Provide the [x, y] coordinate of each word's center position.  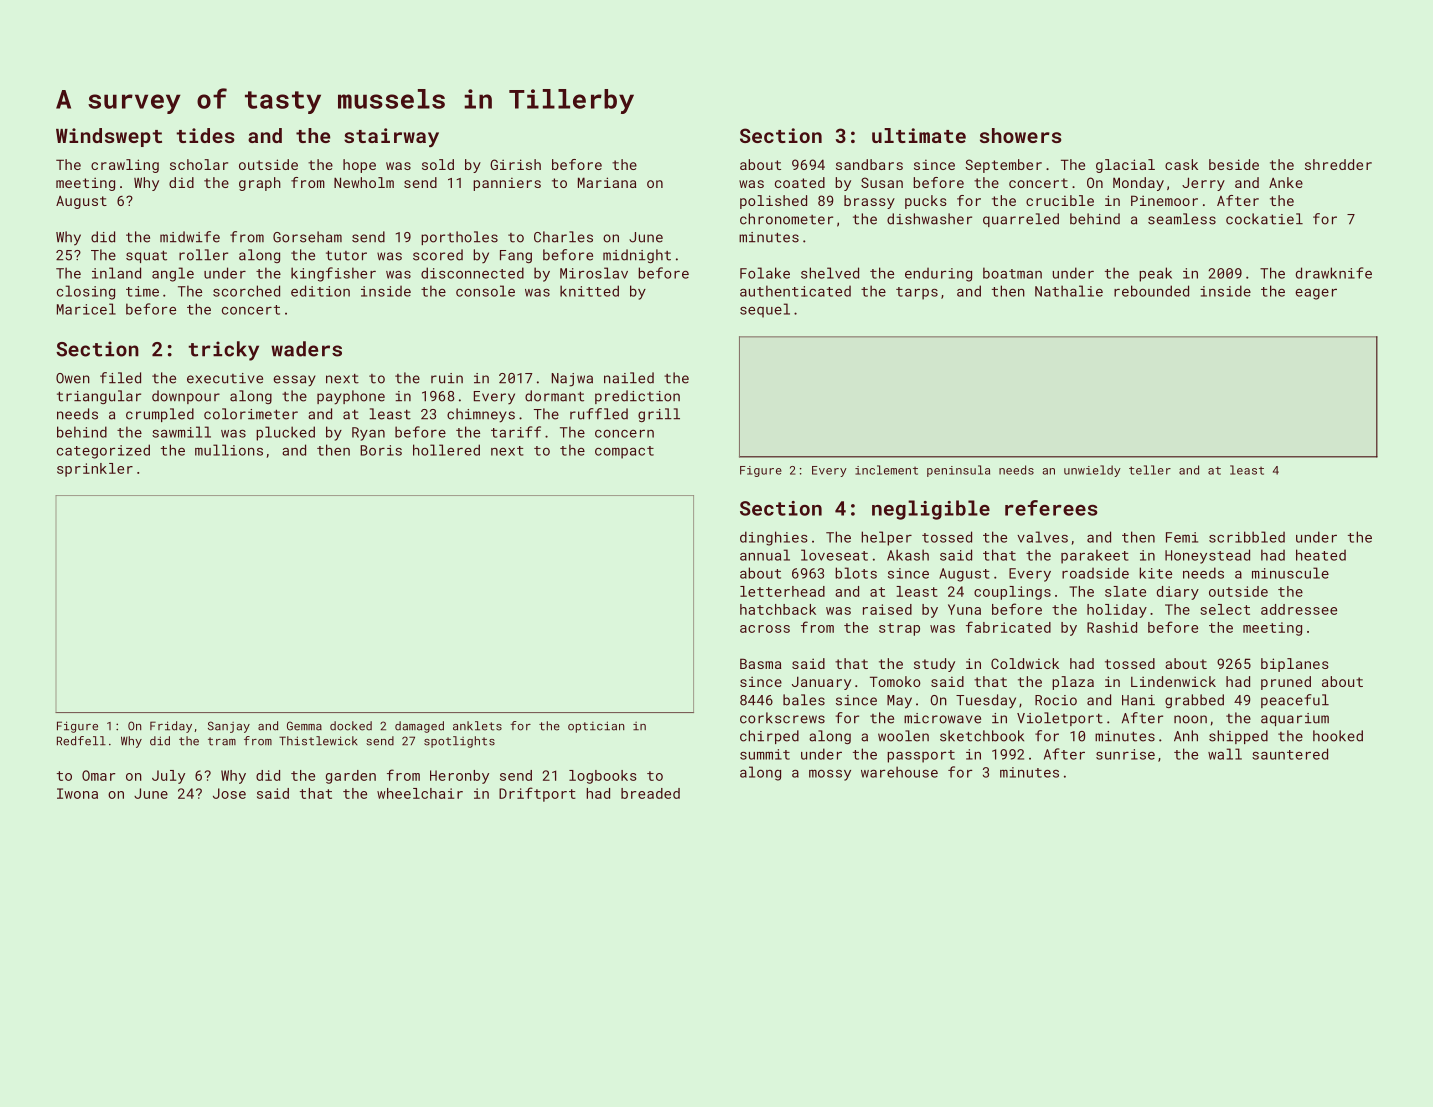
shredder [1338, 164]
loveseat [834, 555]
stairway [391, 137]
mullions [229, 450]
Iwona [77, 793]
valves [1042, 537]
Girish [515, 164]
